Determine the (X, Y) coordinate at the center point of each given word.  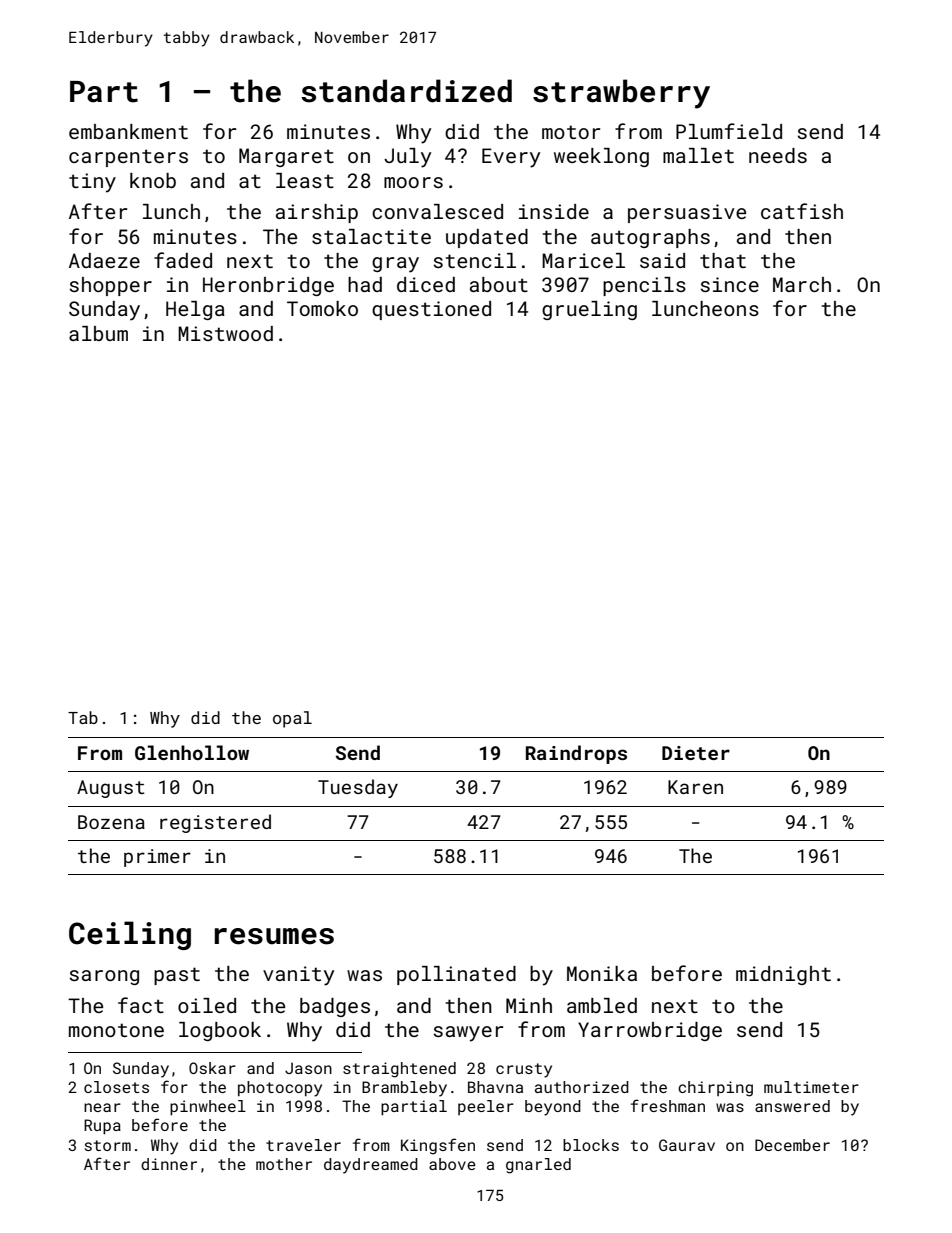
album (98, 333)
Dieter (696, 753)
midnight (783, 975)
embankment (128, 131)
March (802, 284)
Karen (695, 787)
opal (292, 719)
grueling (589, 310)
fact (141, 1005)
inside (554, 211)
